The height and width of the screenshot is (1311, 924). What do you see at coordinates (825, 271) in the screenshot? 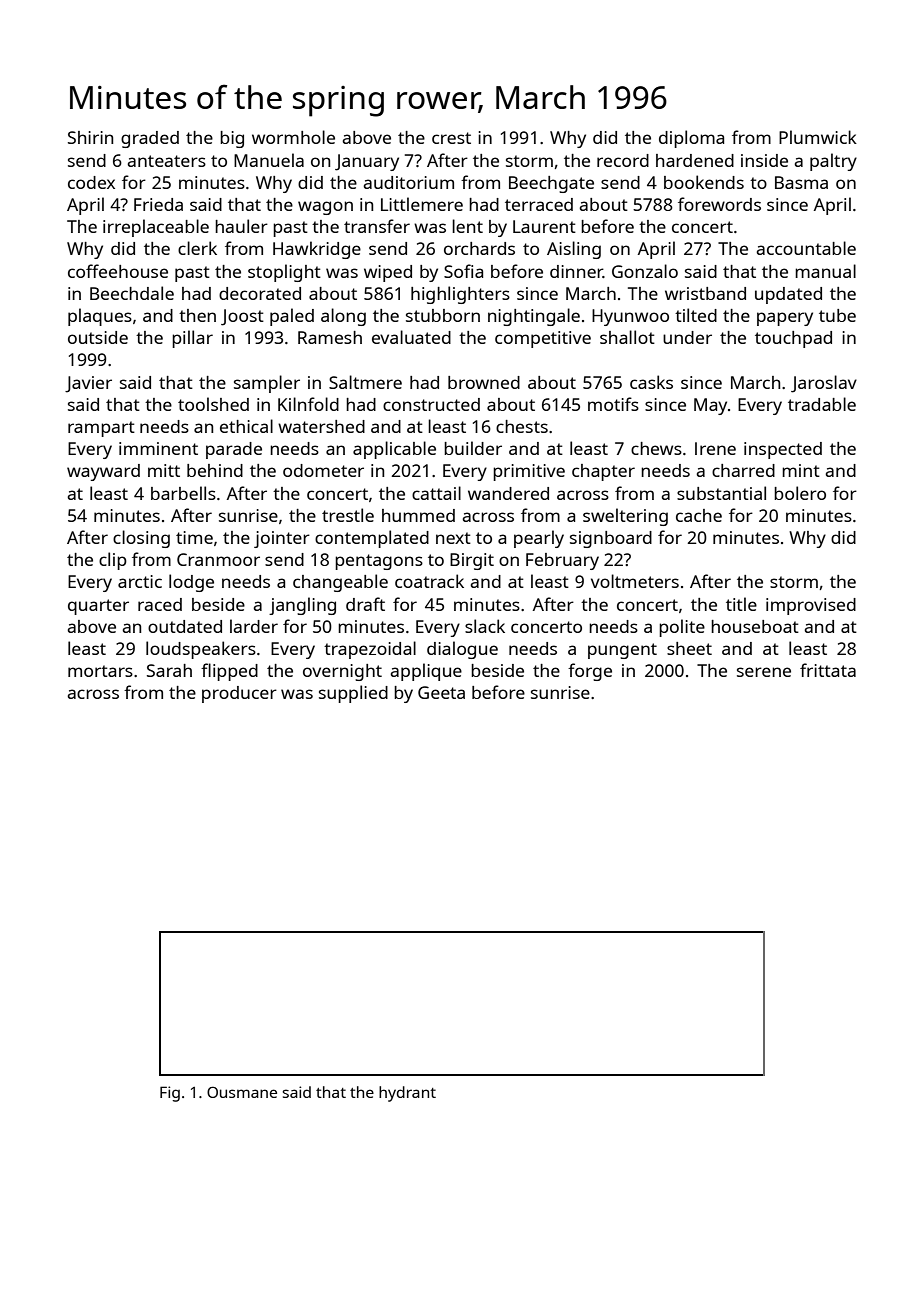
I see `manual` at bounding box center [825, 271].
